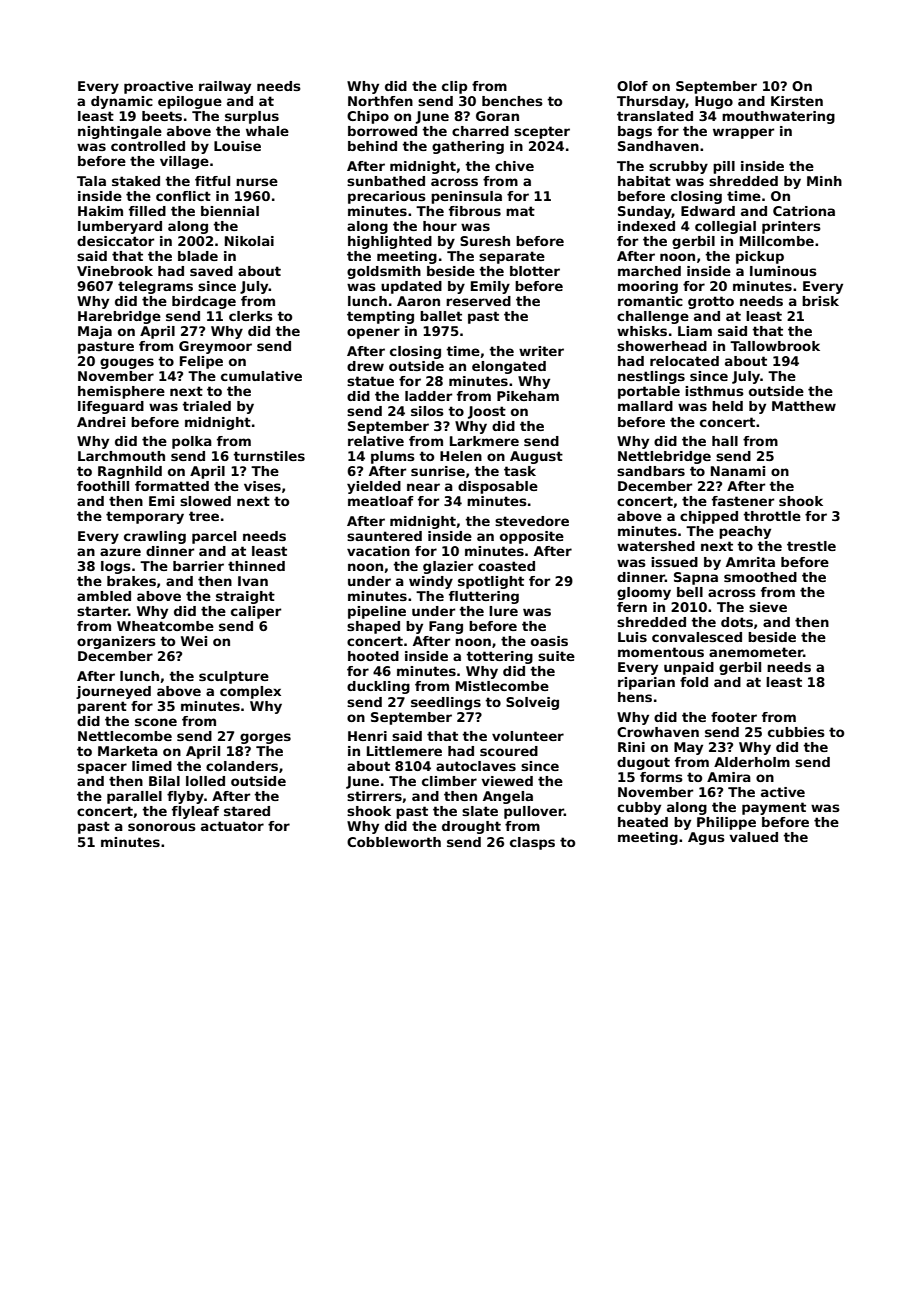  I want to click on azure, so click(120, 552).
